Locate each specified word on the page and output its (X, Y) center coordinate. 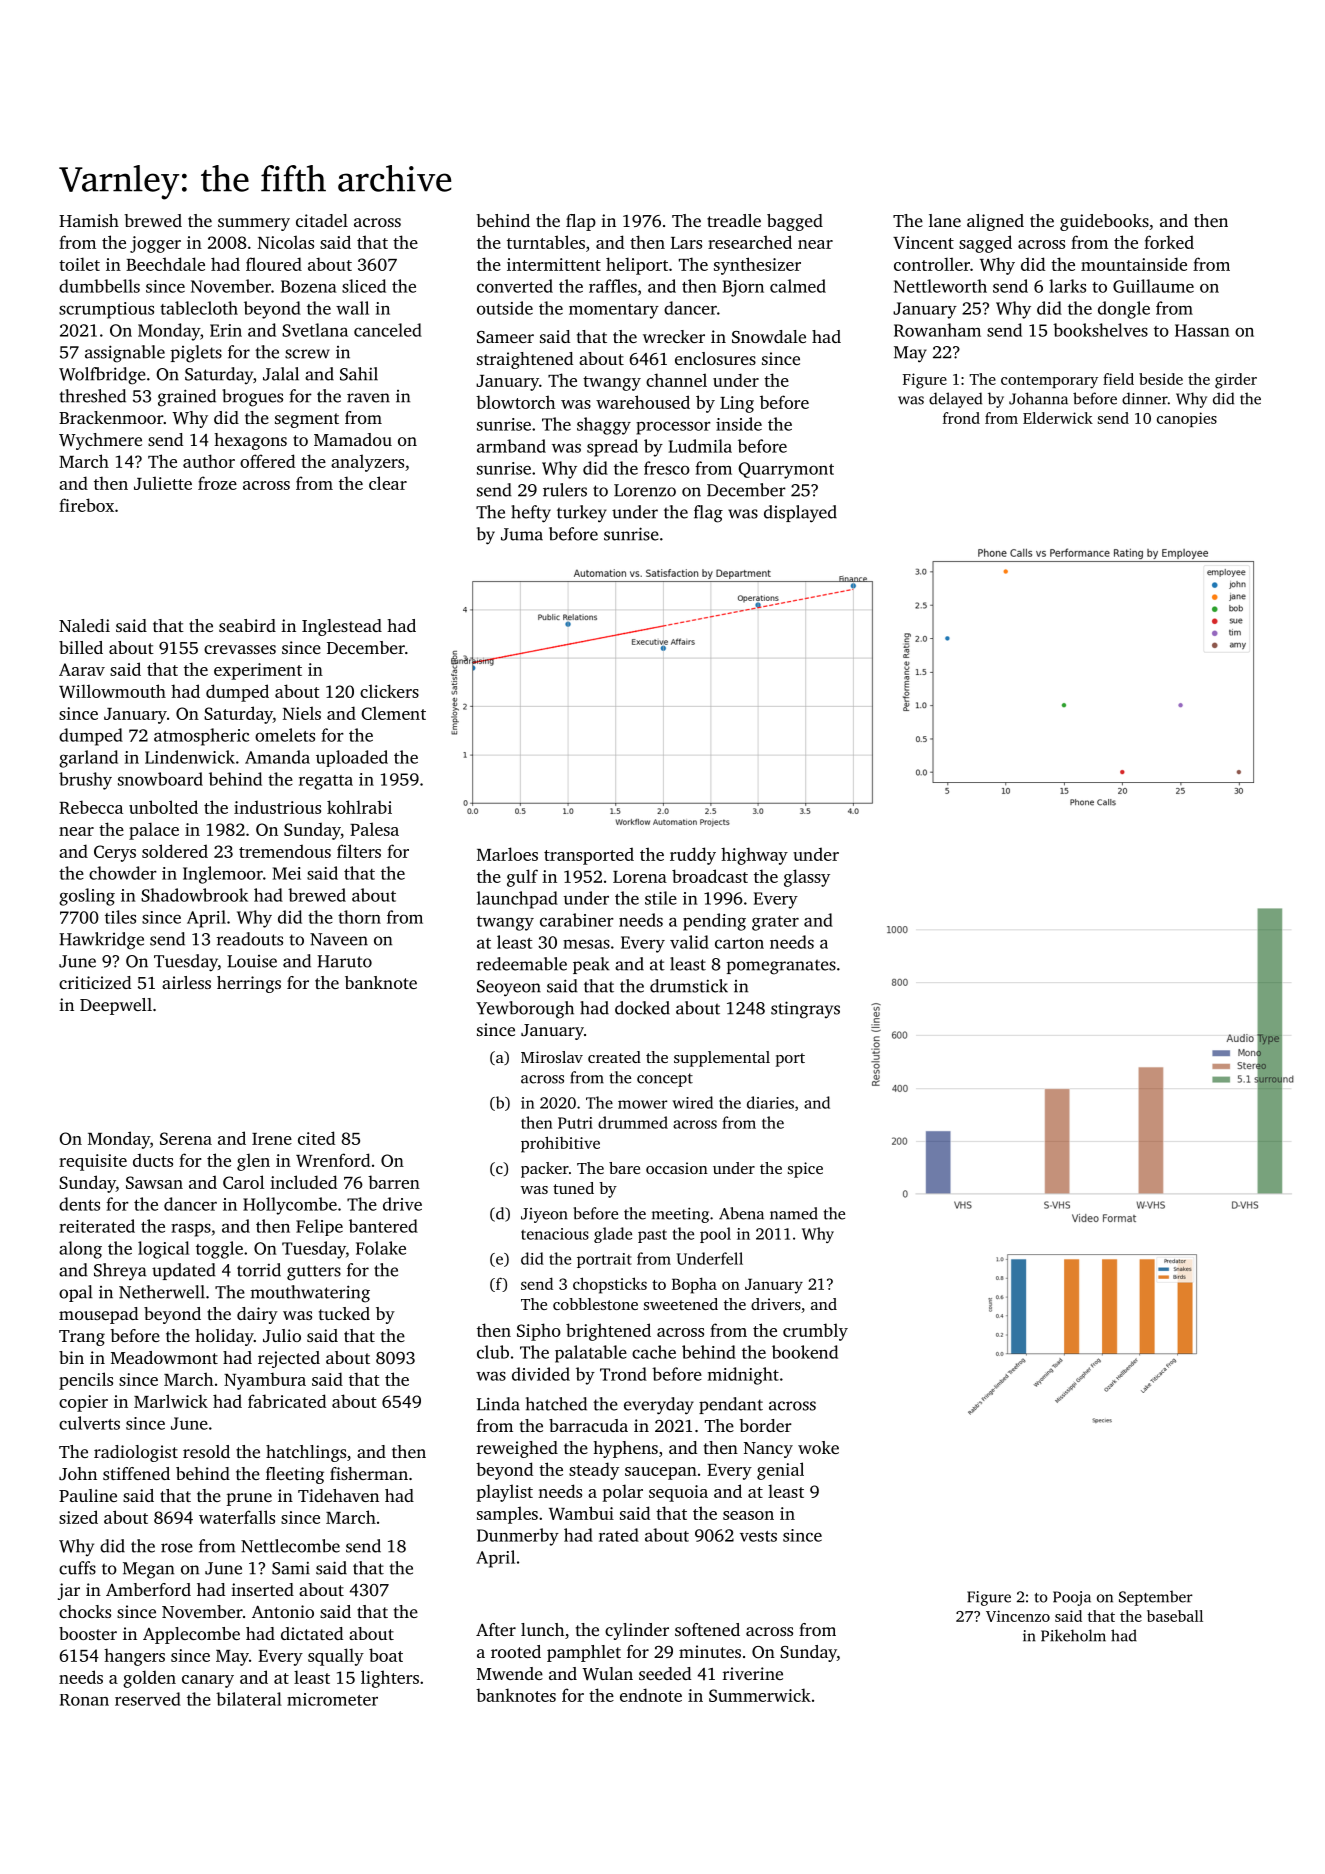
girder (1236, 381)
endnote (651, 1695)
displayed (800, 514)
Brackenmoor (111, 417)
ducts (153, 1160)
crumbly (815, 1332)
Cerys (115, 853)
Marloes (507, 854)
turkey (582, 514)
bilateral (249, 1699)
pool (715, 1235)
